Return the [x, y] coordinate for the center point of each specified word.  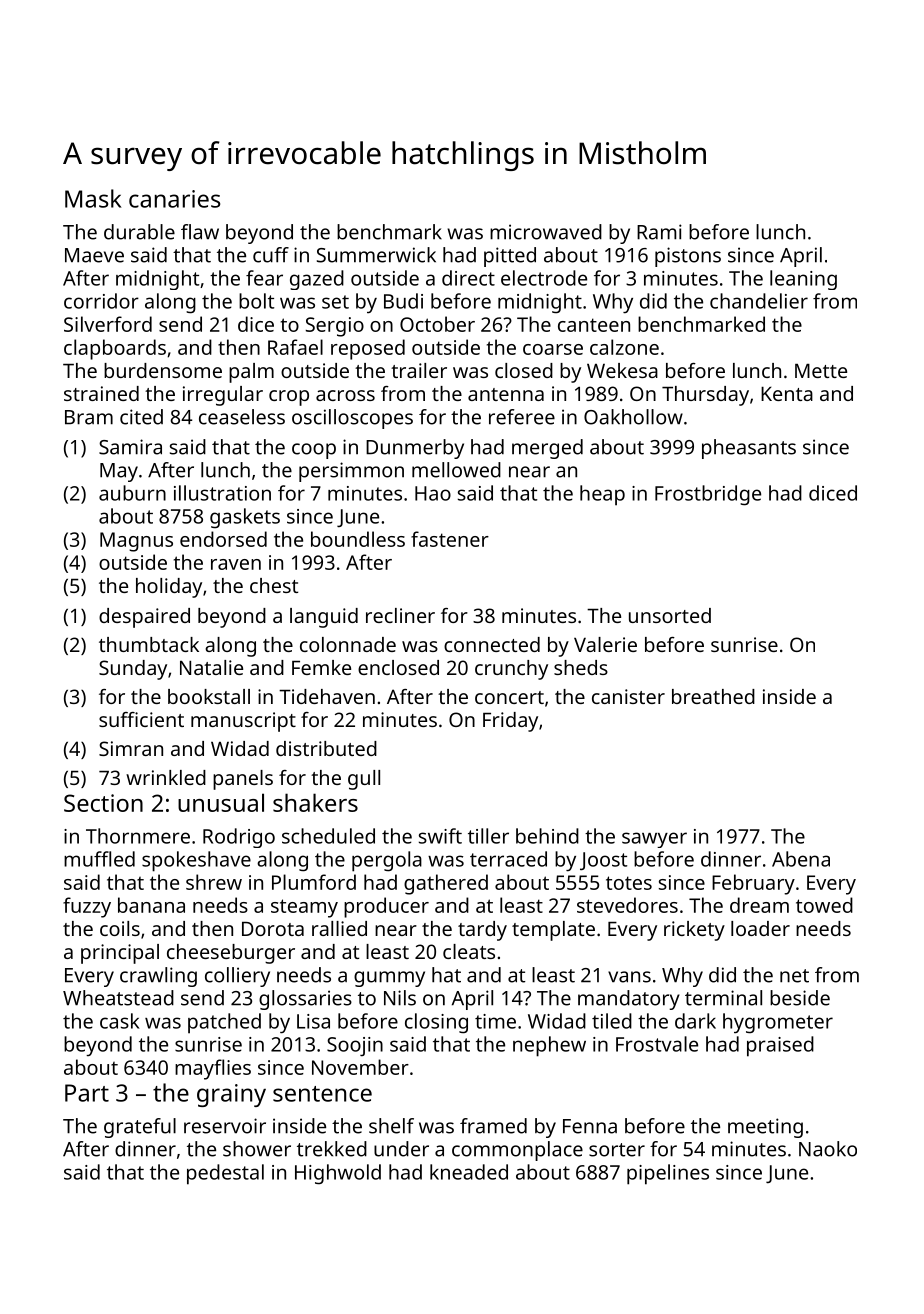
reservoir [225, 1126]
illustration [222, 493]
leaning [803, 280]
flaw [200, 232]
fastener [450, 539]
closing [436, 1023]
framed [493, 1126]
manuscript [243, 722]
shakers [315, 802]
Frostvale [657, 1044]
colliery [237, 977]
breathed [713, 696]
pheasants [749, 449]
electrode [544, 278]
